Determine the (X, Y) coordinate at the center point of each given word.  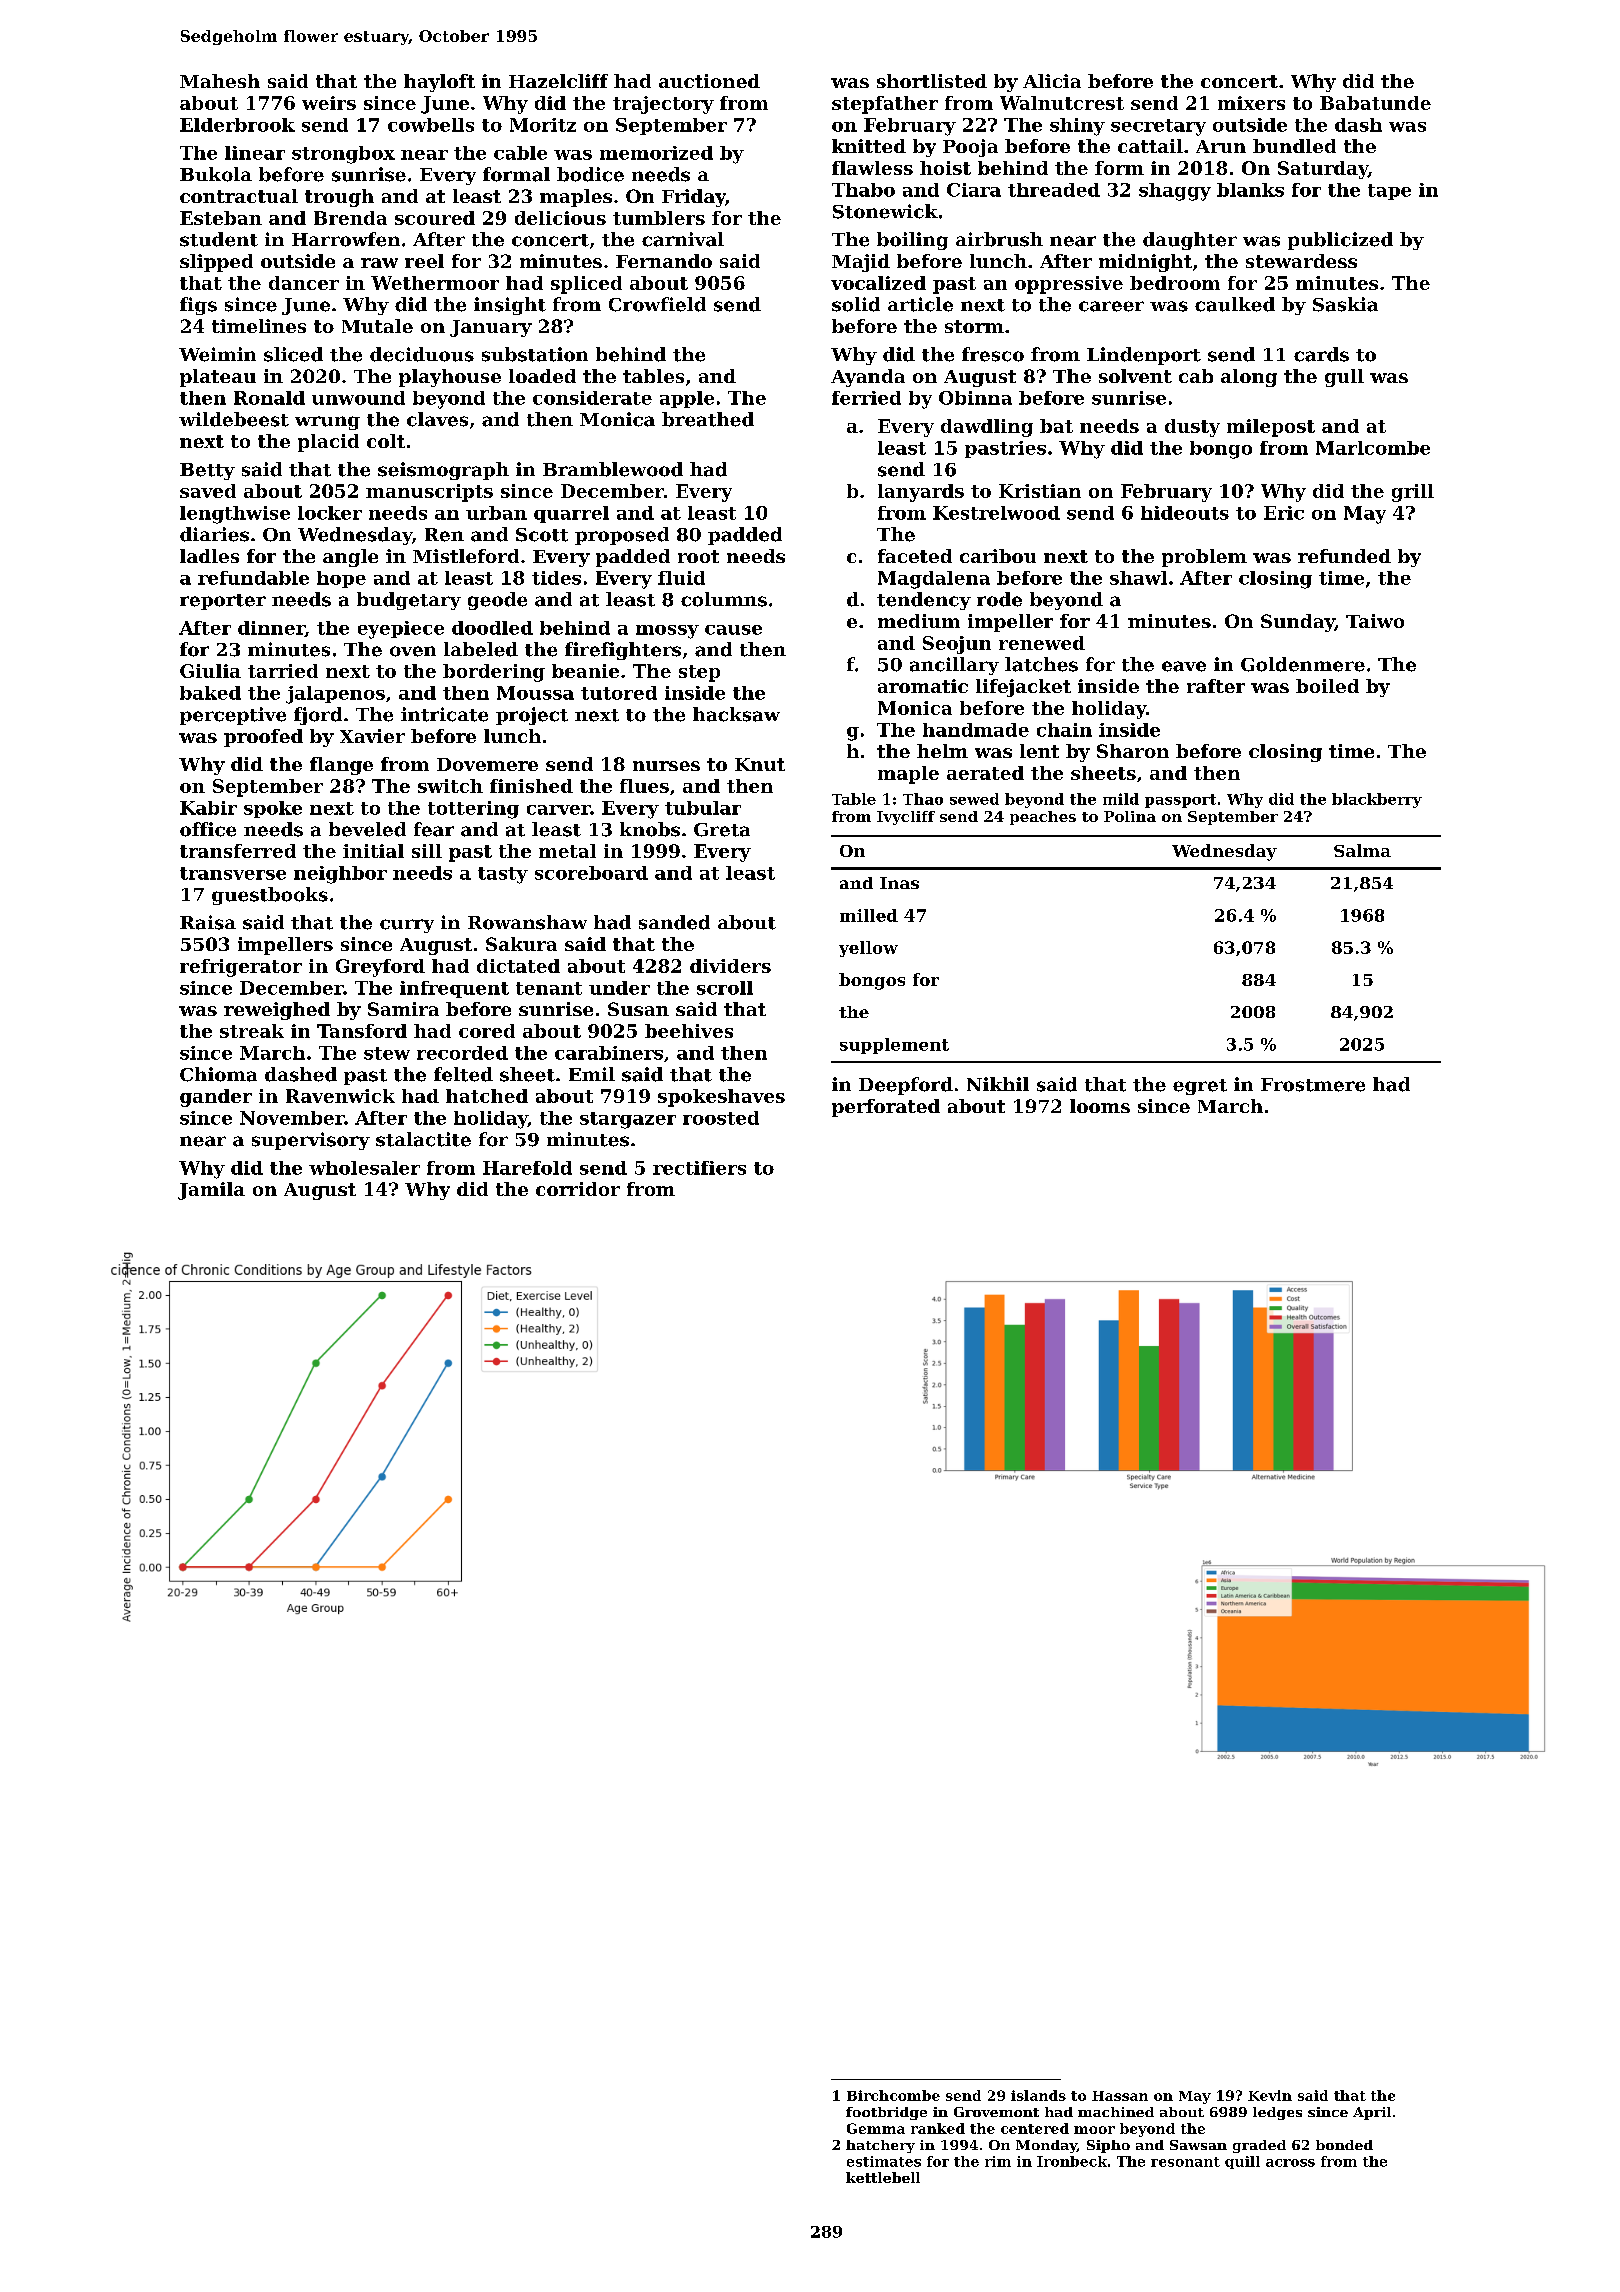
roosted (721, 1118)
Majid (861, 263)
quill (1242, 2162)
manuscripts (429, 493)
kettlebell (883, 2177)
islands (1038, 2095)
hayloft (439, 83)
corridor (578, 1189)
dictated (518, 966)
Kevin (1270, 2095)
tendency (924, 601)
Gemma (876, 2128)
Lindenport (1144, 356)
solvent (1135, 376)
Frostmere (1313, 1085)
